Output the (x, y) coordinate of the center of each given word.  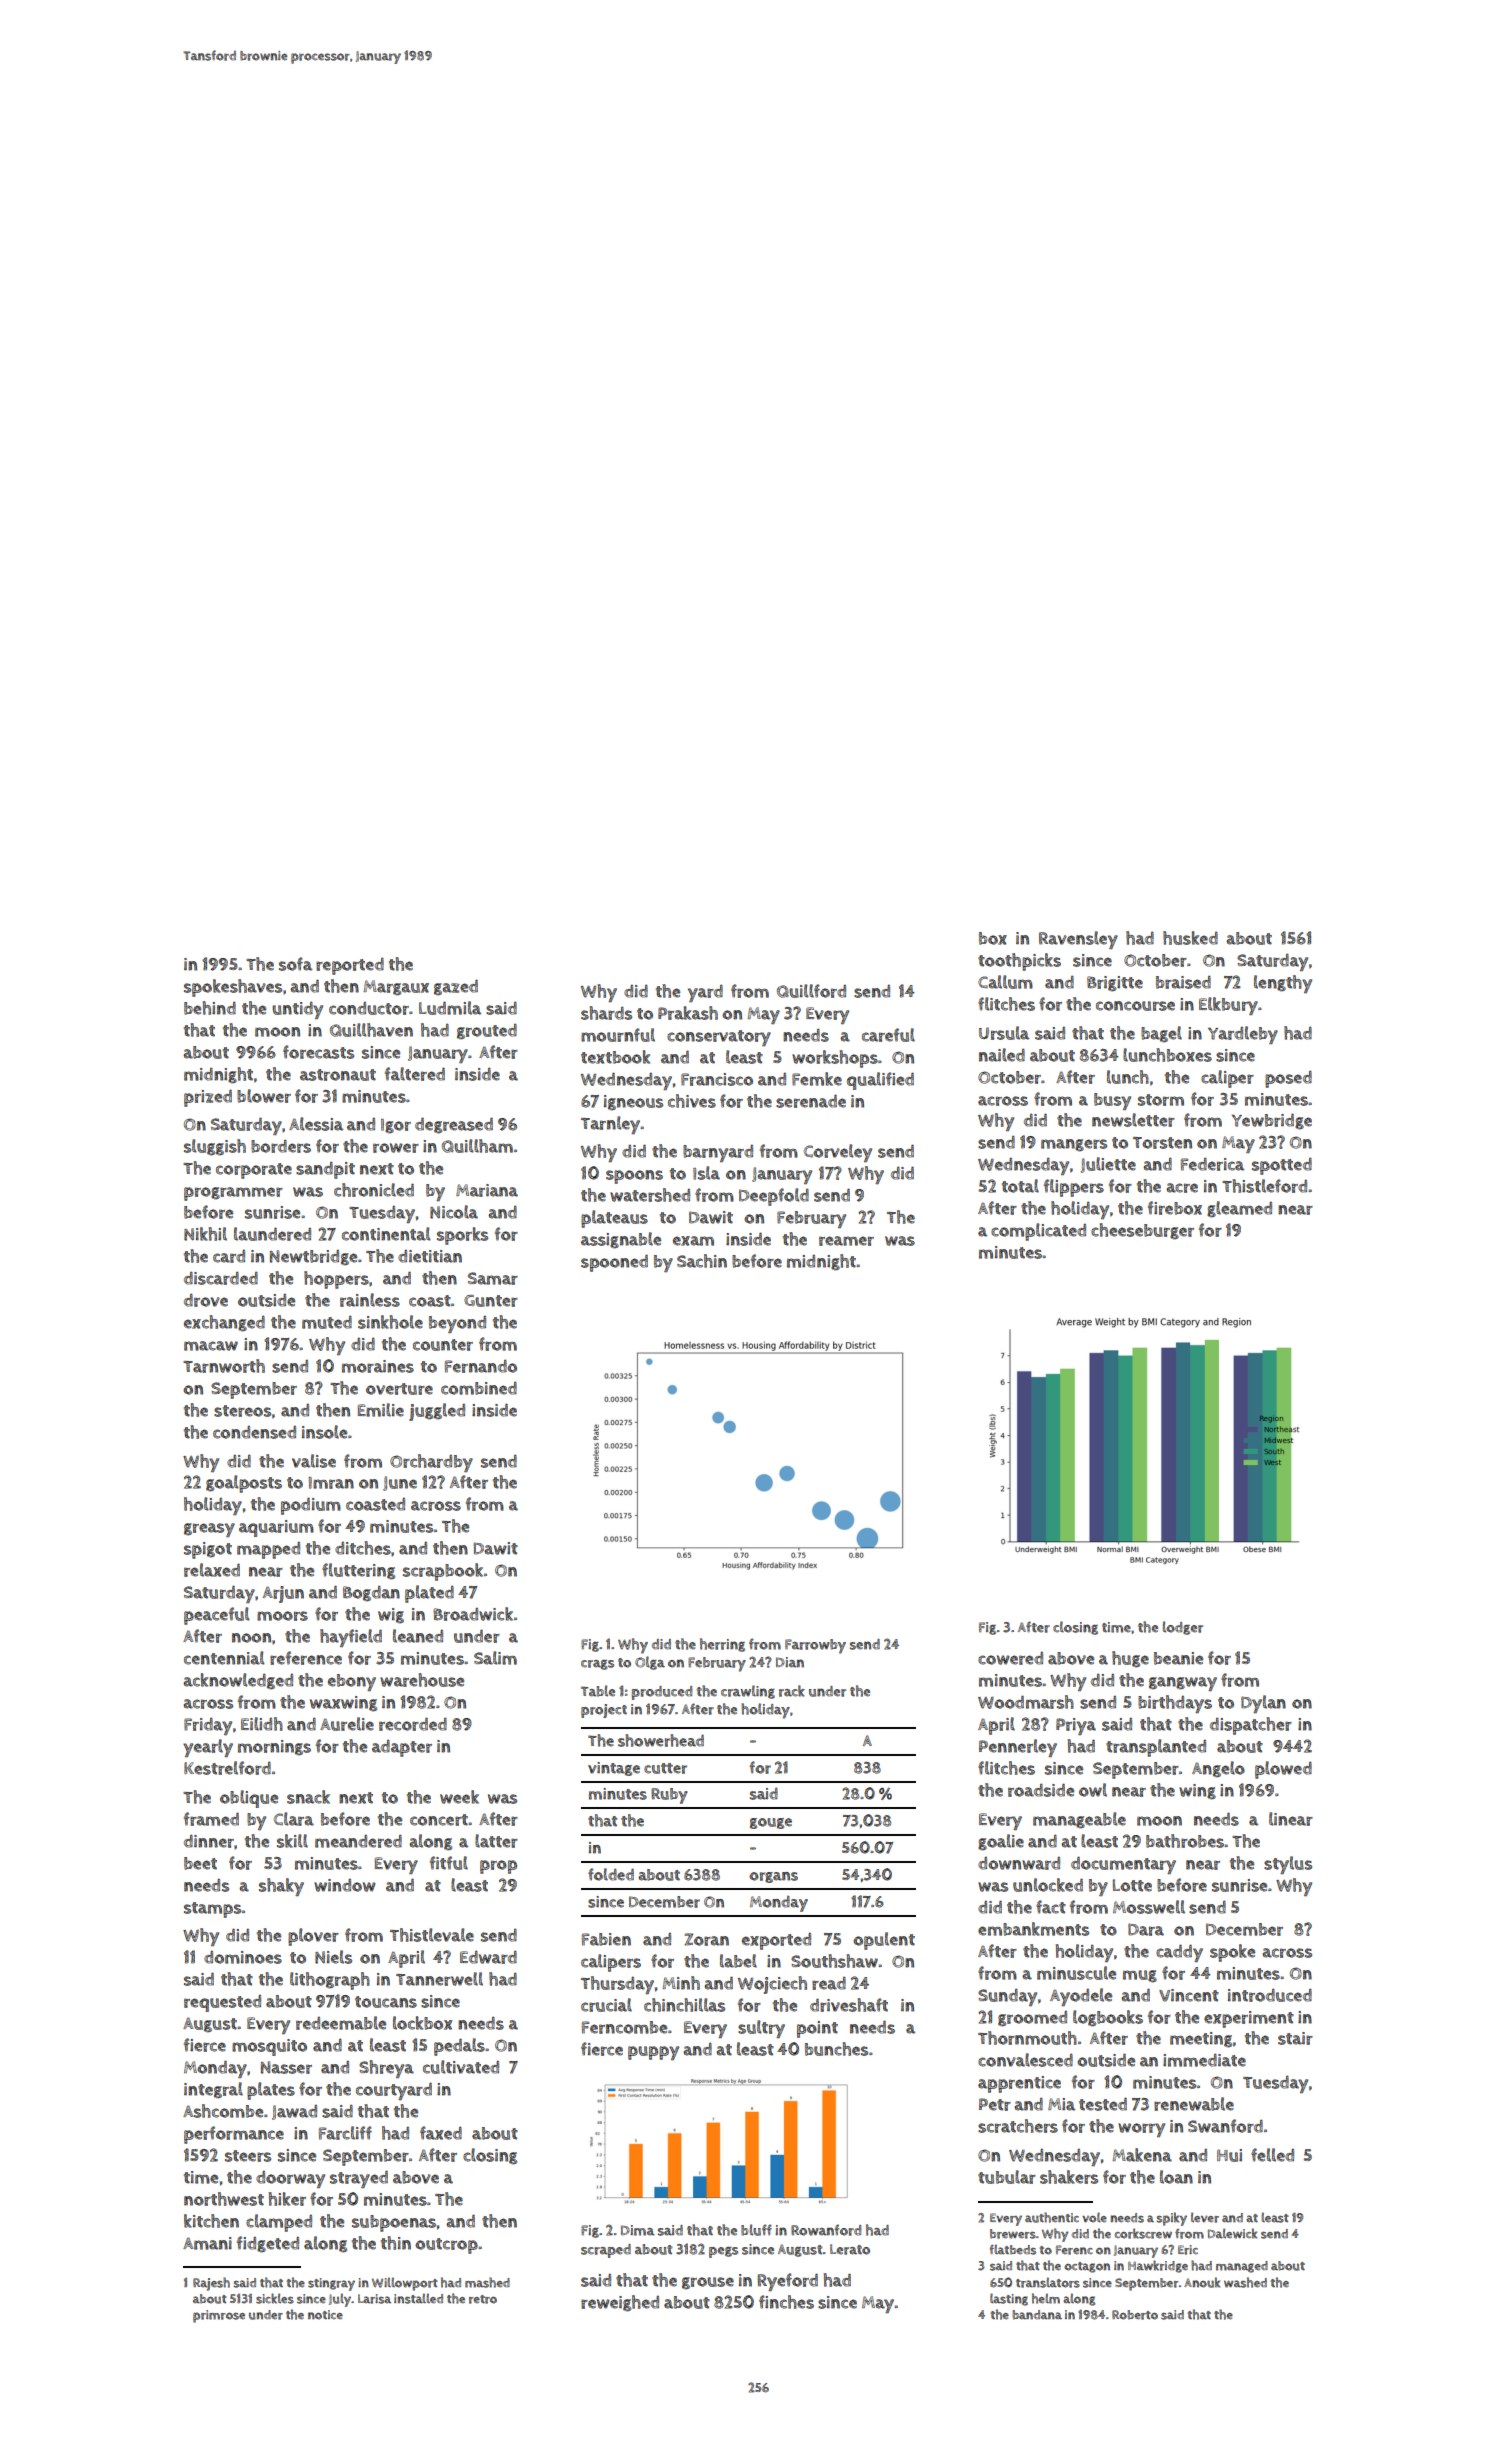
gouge (771, 1823)
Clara (294, 1819)
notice (325, 2315)
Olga (650, 1663)
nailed (1002, 1055)
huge (1130, 1659)
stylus (1288, 1865)
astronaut (338, 1075)
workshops (835, 1059)
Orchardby (431, 1463)
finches (786, 2302)
